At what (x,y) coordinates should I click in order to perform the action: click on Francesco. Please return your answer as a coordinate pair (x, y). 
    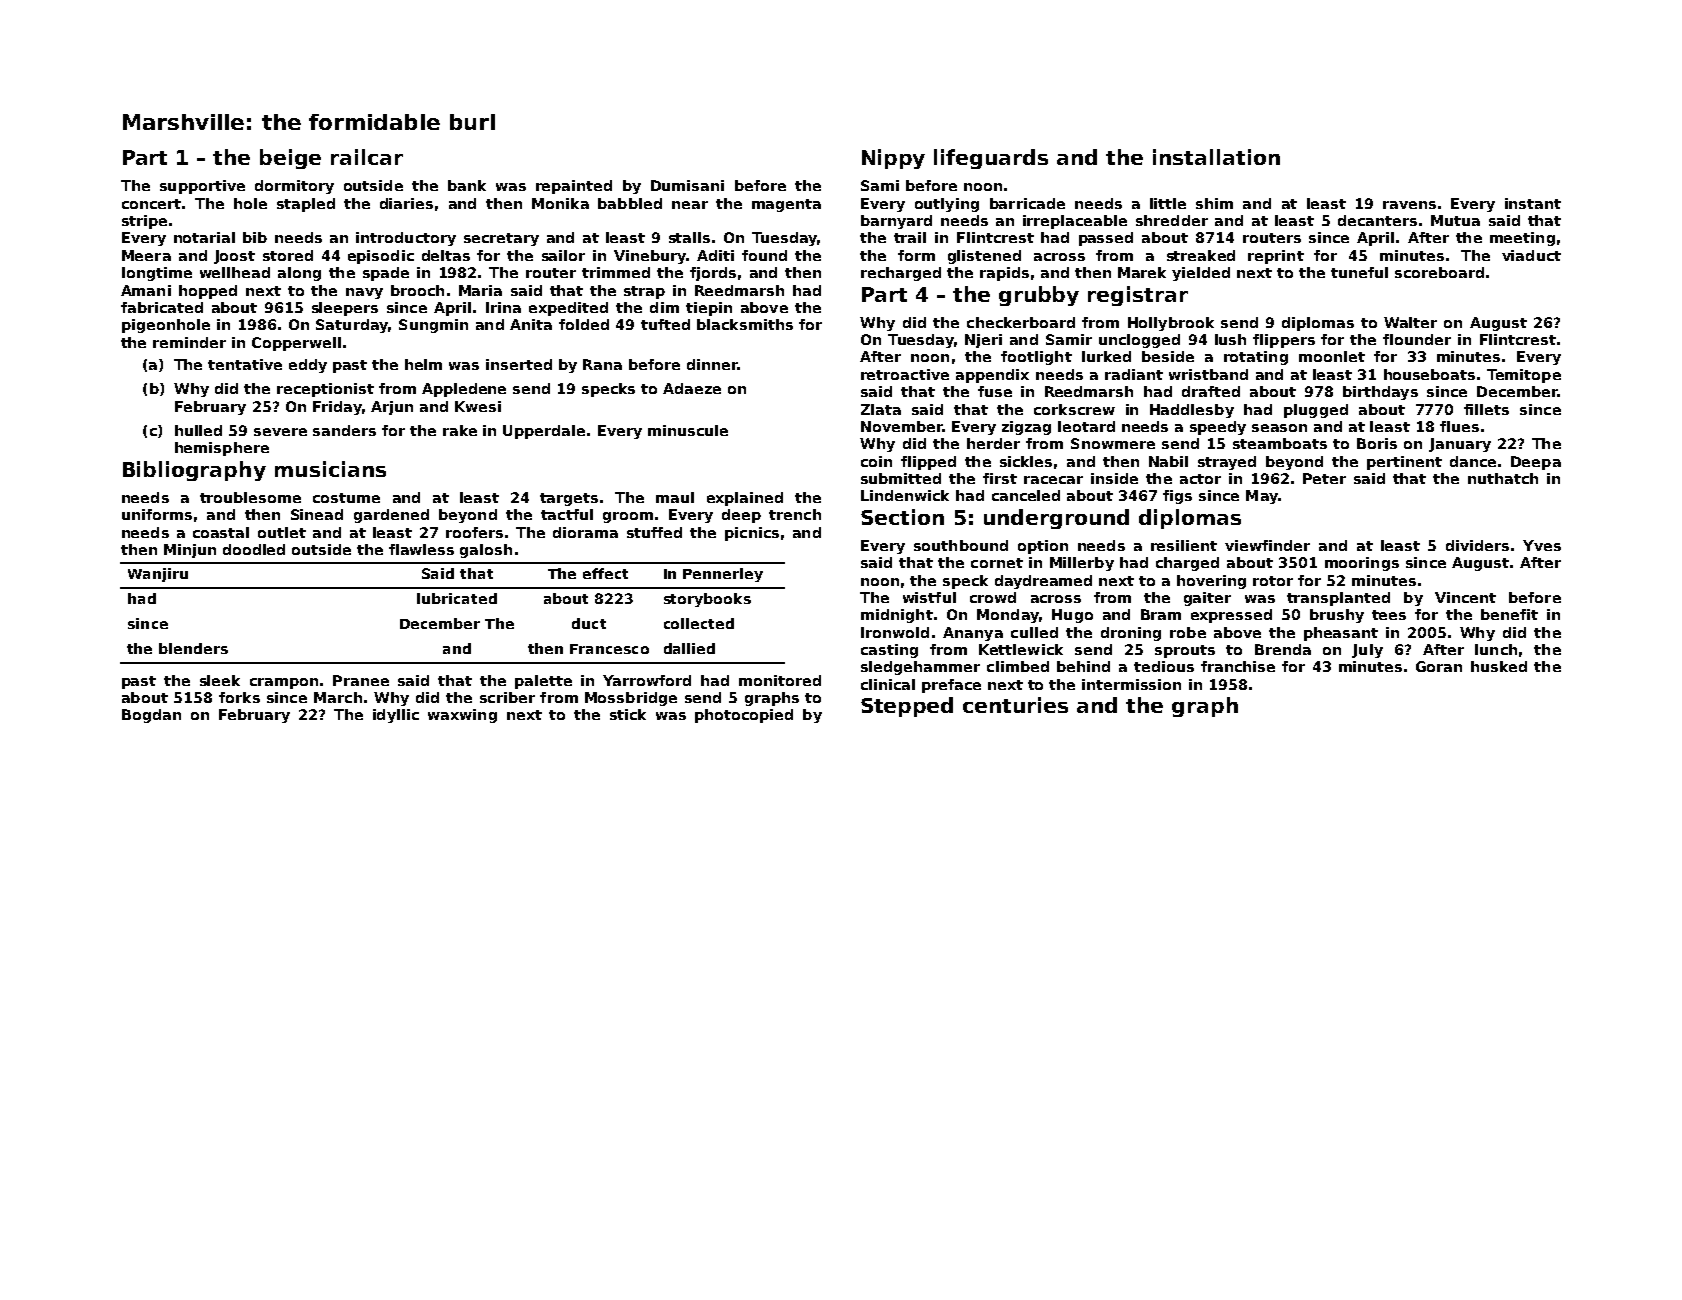
    Looking at the image, I should click on (609, 649).
